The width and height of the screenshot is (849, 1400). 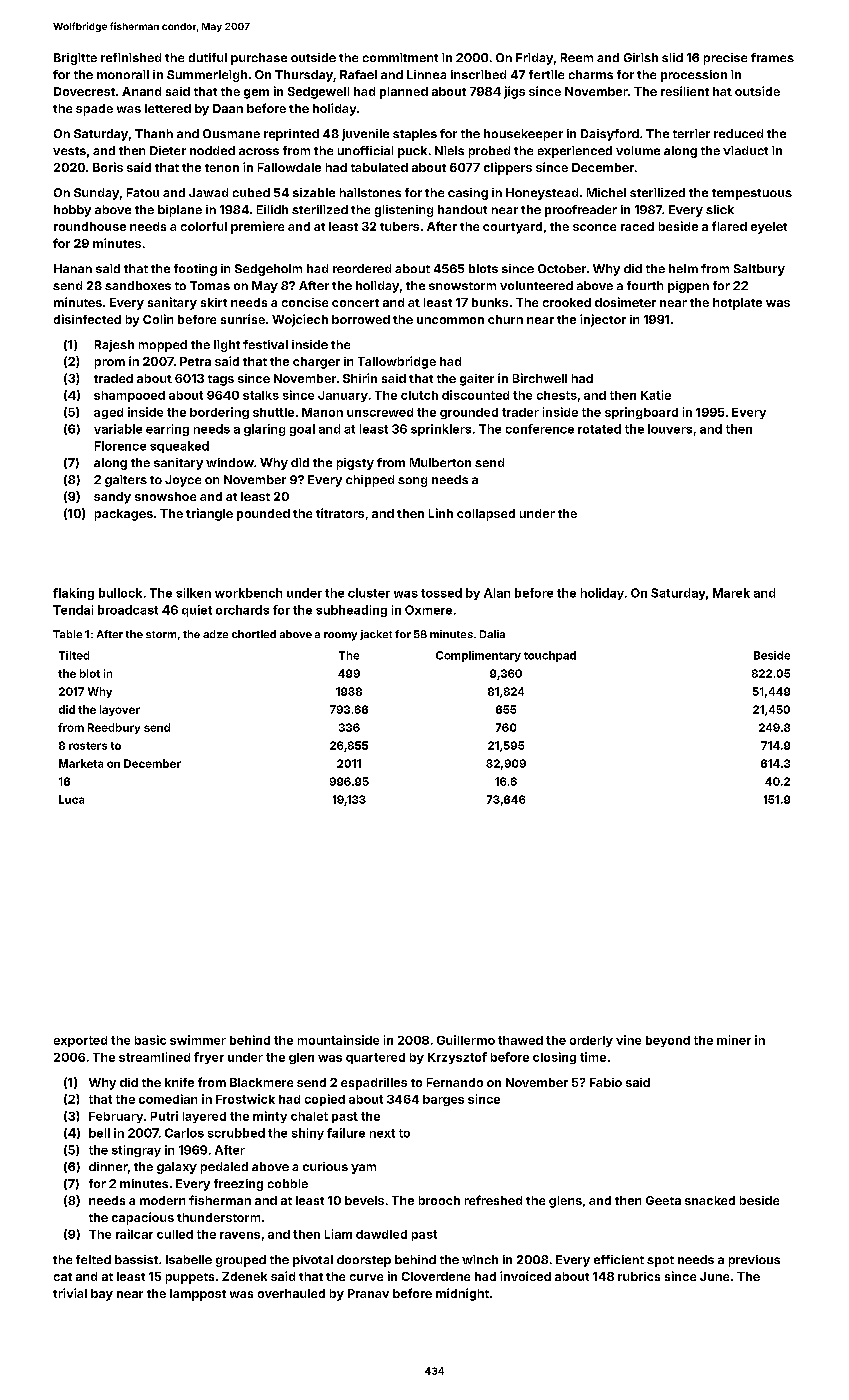 I want to click on bay, so click(x=102, y=1295).
